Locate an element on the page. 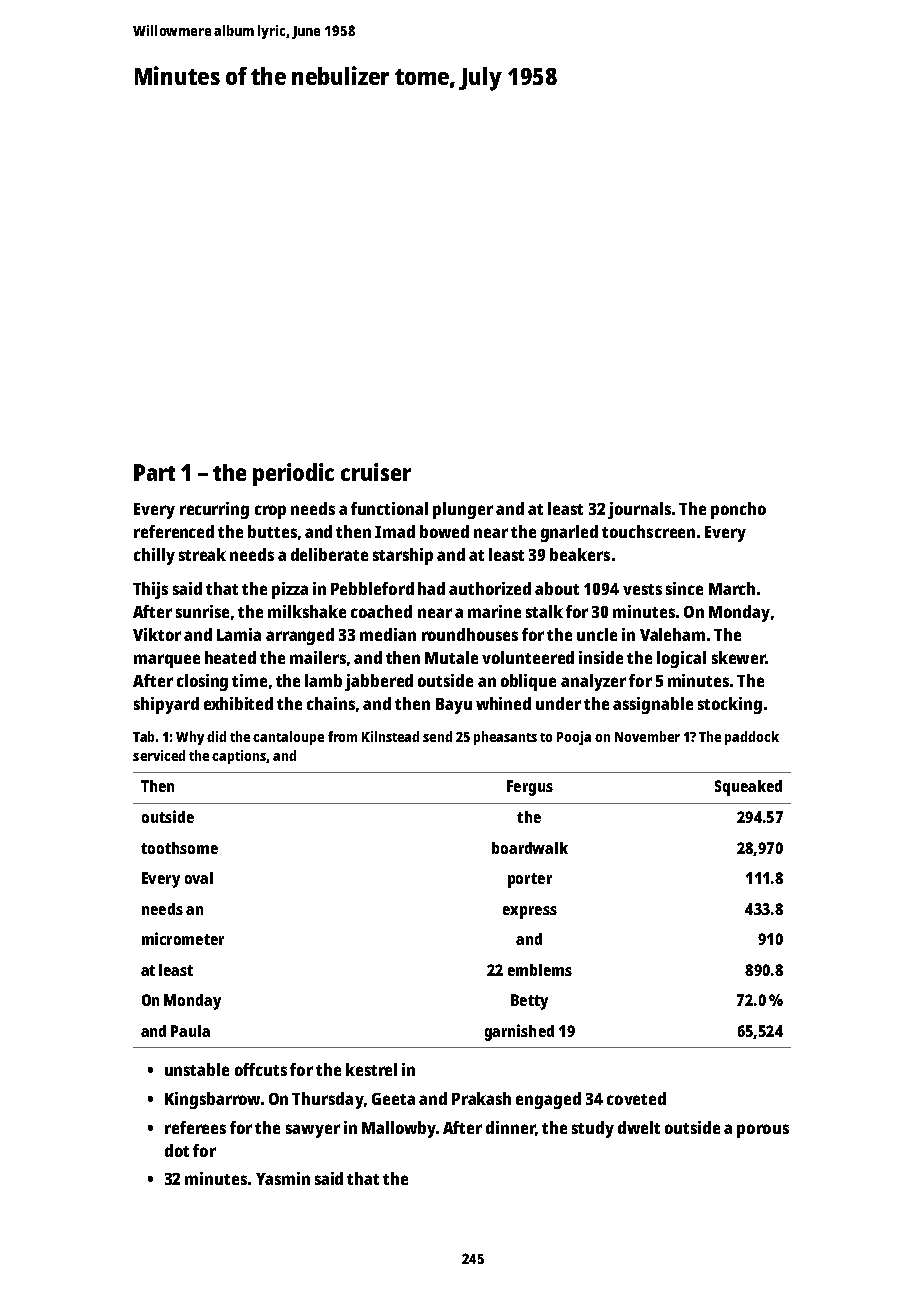 This page has width=924, height=1314. Squeaked is located at coordinates (748, 788).
